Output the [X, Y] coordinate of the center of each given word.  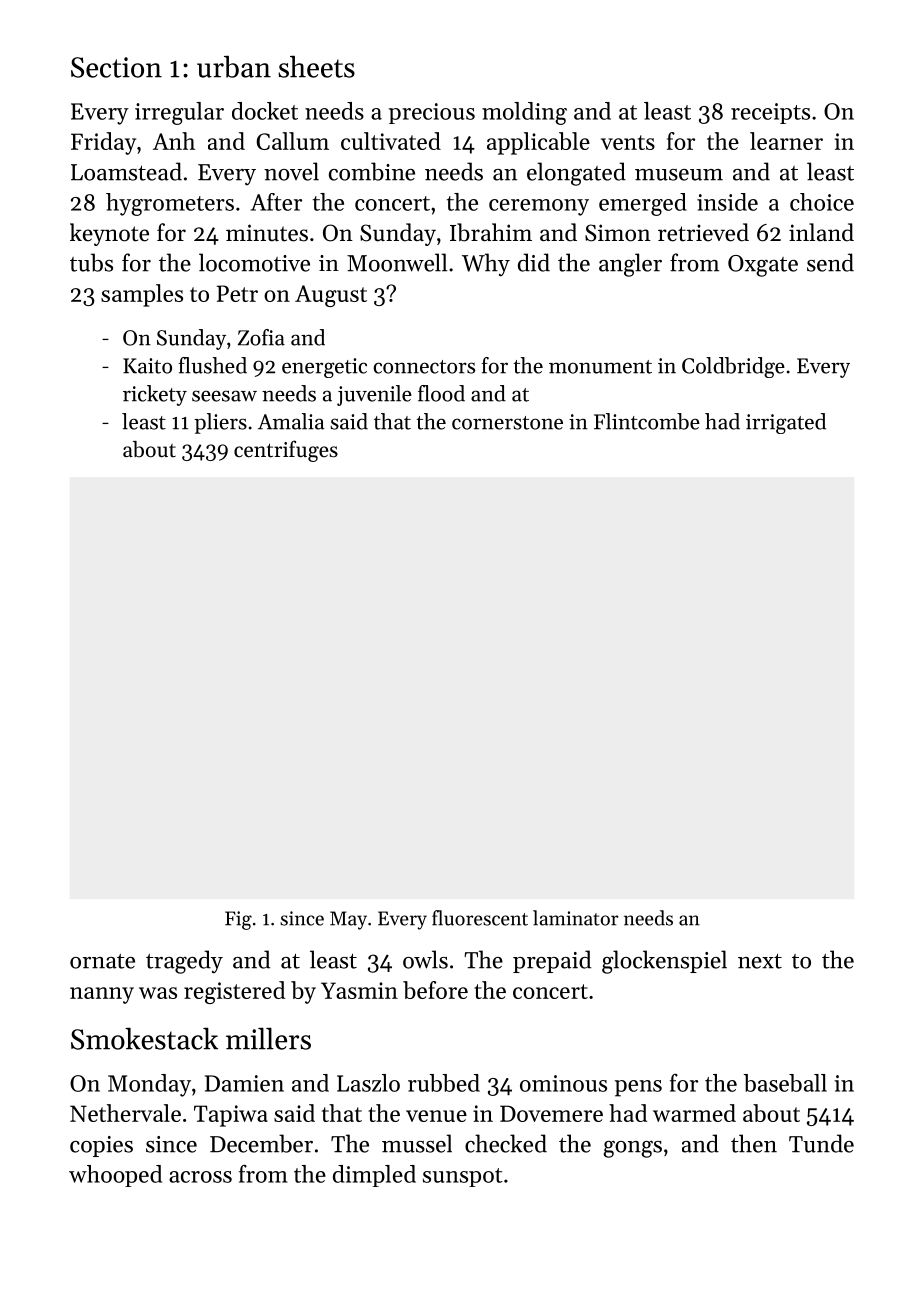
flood [441, 393]
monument [600, 367]
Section [116, 67]
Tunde [821, 1143]
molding [524, 113]
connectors [424, 367]
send [830, 262]
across [200, 1177]
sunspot [463, 1177]
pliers [220, 423]
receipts [770, 113]
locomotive [254, 262]
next [760, 961]
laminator [576, 918]
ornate [102, 961]
